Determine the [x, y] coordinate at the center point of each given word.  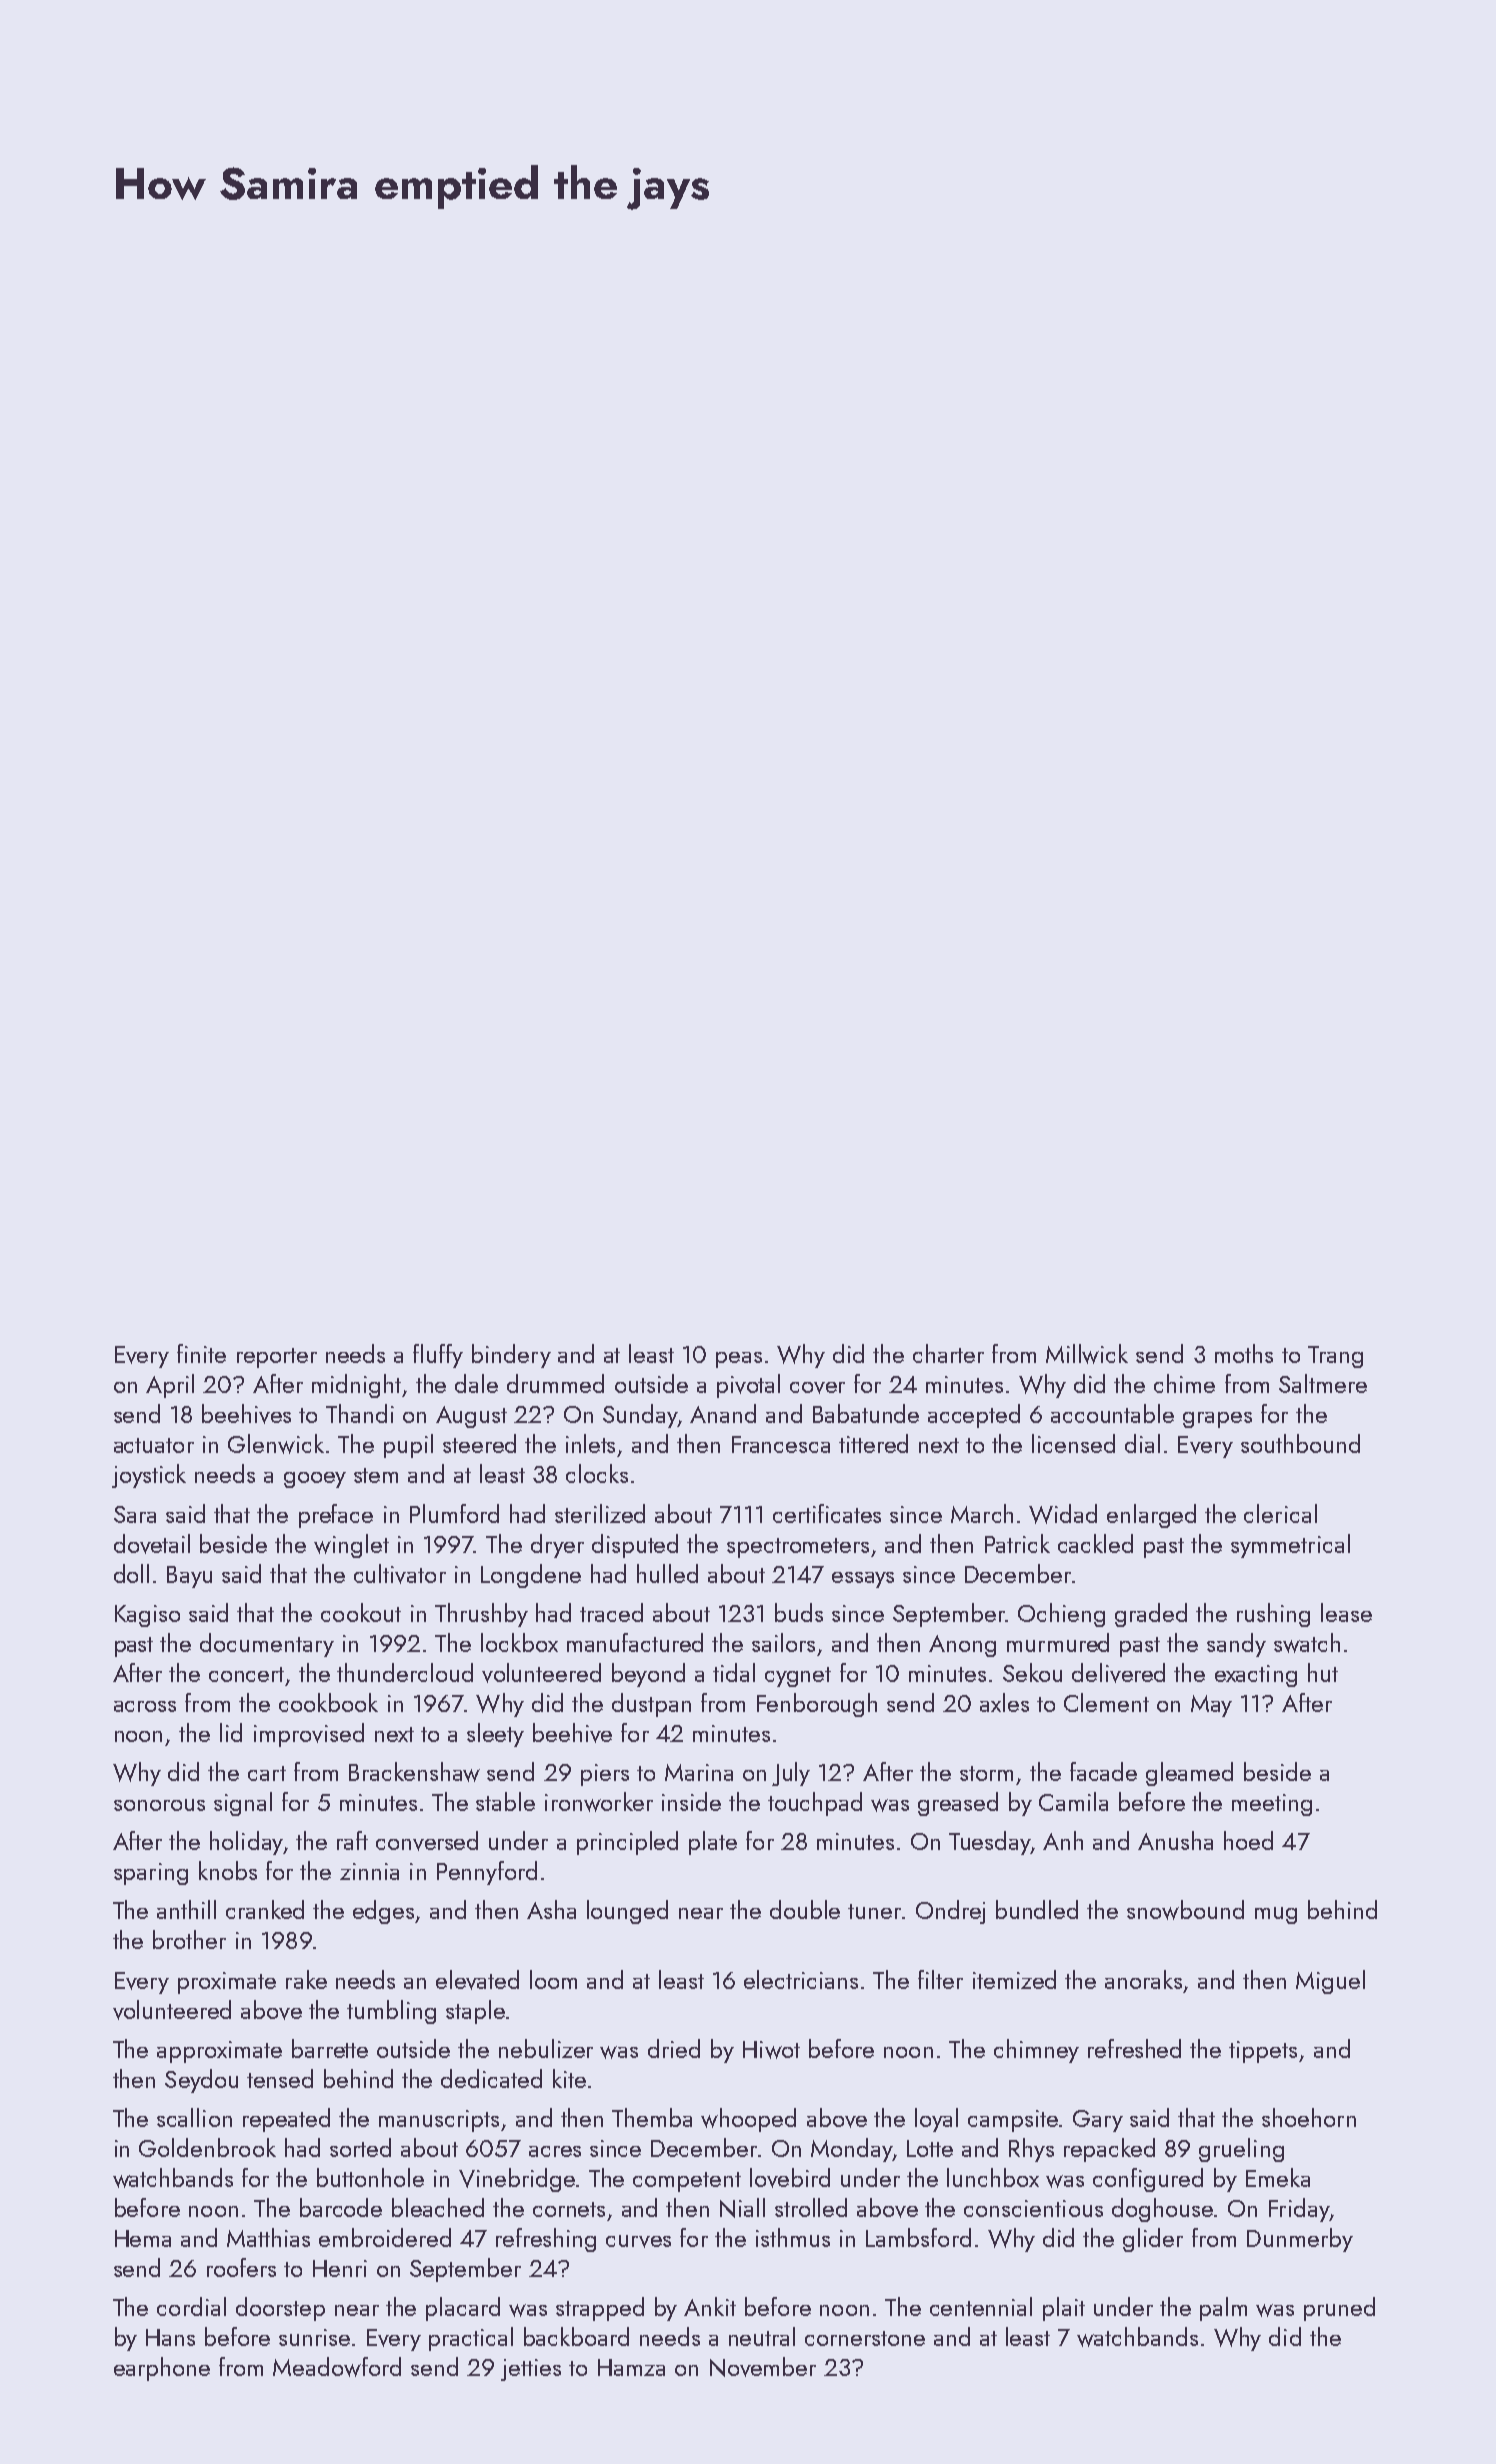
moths [1244, 1353]
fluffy [438, 1356]
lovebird [790, 2178]
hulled [667, 1573]
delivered [1118, 1673]
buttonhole [370, 2177]
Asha [551, 1909]
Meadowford [337, 2367]
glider [1153, 2240]
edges [384, 1912]
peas [739, 1360]
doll [131, 1573]
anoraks [1143, 1979]
